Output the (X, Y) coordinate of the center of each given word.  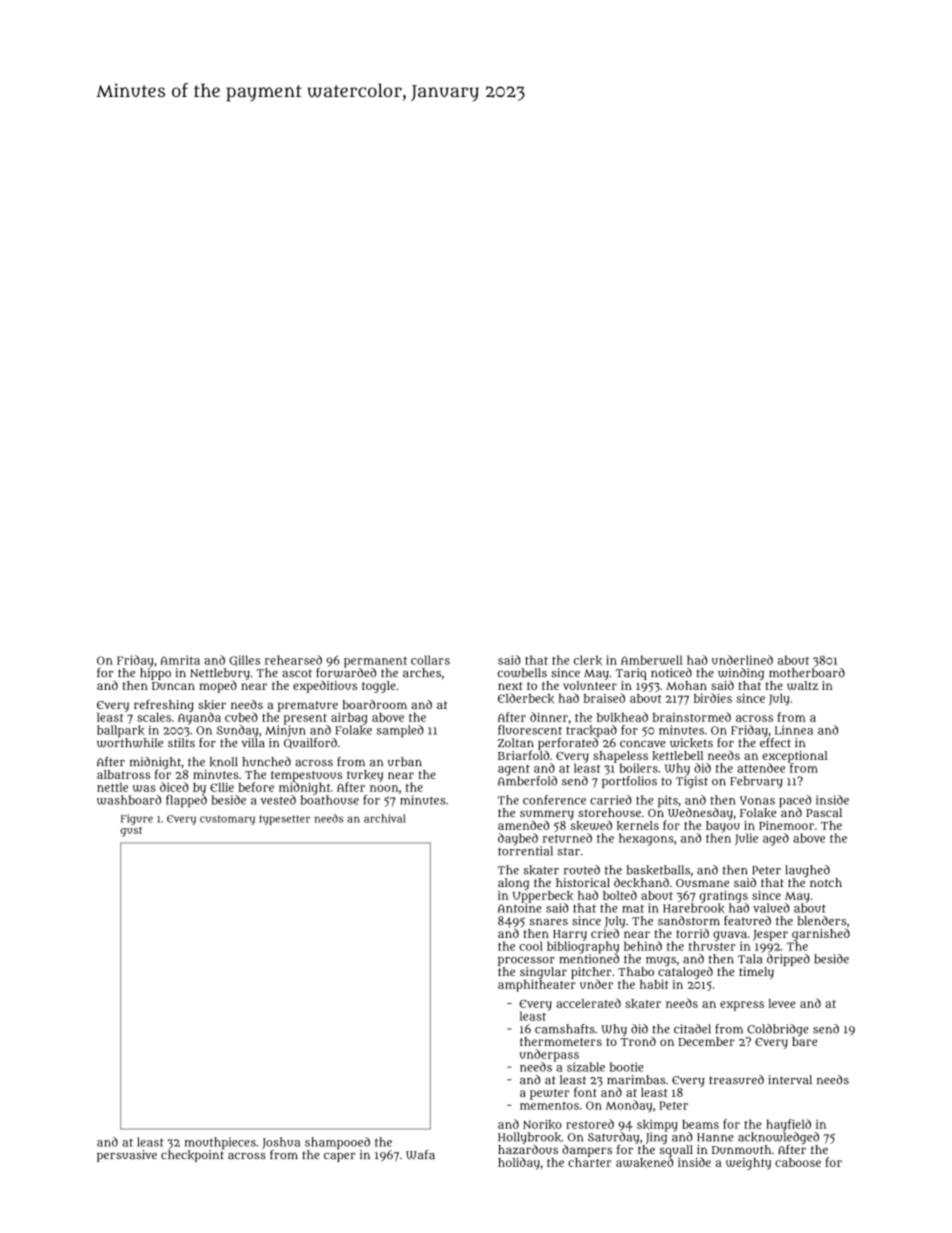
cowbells (522, 673)
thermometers (561, 1041)
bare (804, 1041)
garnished (821, 934)
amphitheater (537, 986)
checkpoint (192, 1156)
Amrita (180, 660)
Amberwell (652, 660)
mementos (549, 1106)
